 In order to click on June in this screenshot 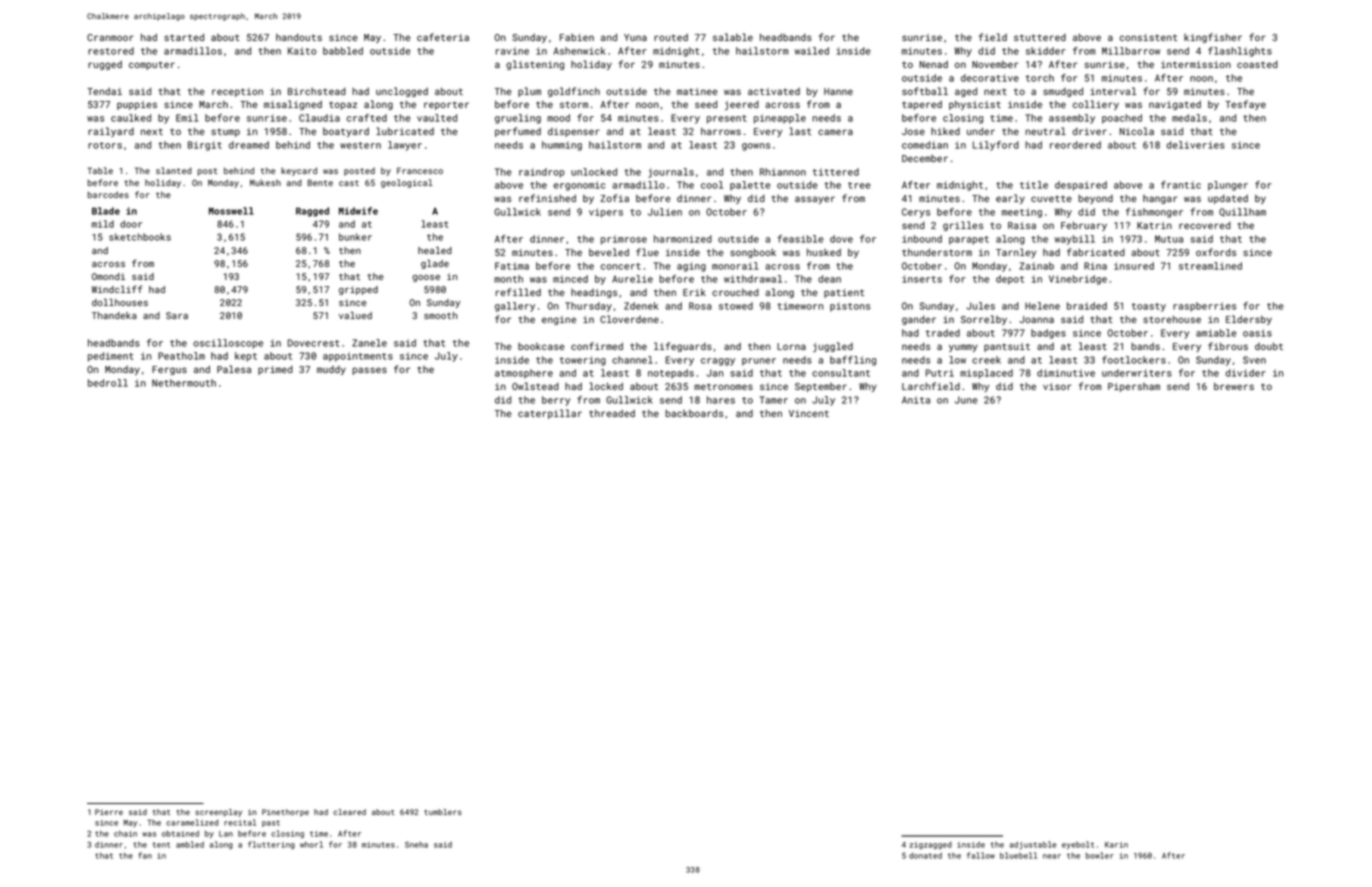, I will do `click(966, 400)`.
